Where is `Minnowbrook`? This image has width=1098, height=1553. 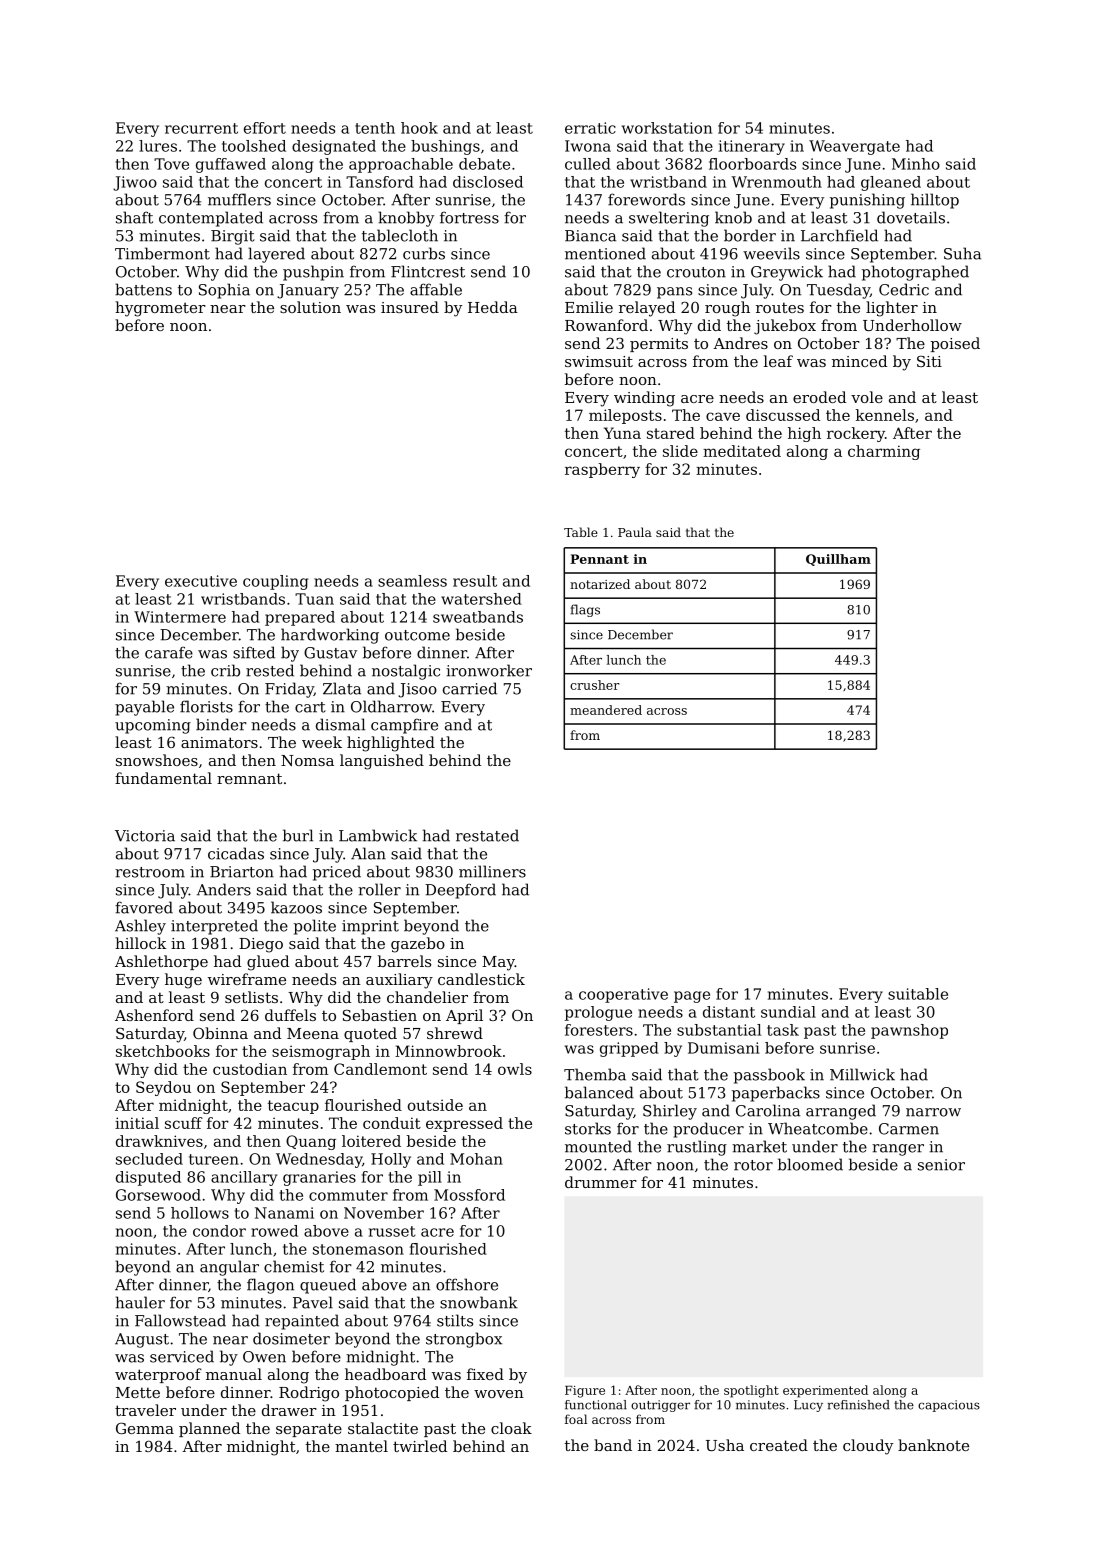
Minnowbrook is located at coordinates (448, 1051).
